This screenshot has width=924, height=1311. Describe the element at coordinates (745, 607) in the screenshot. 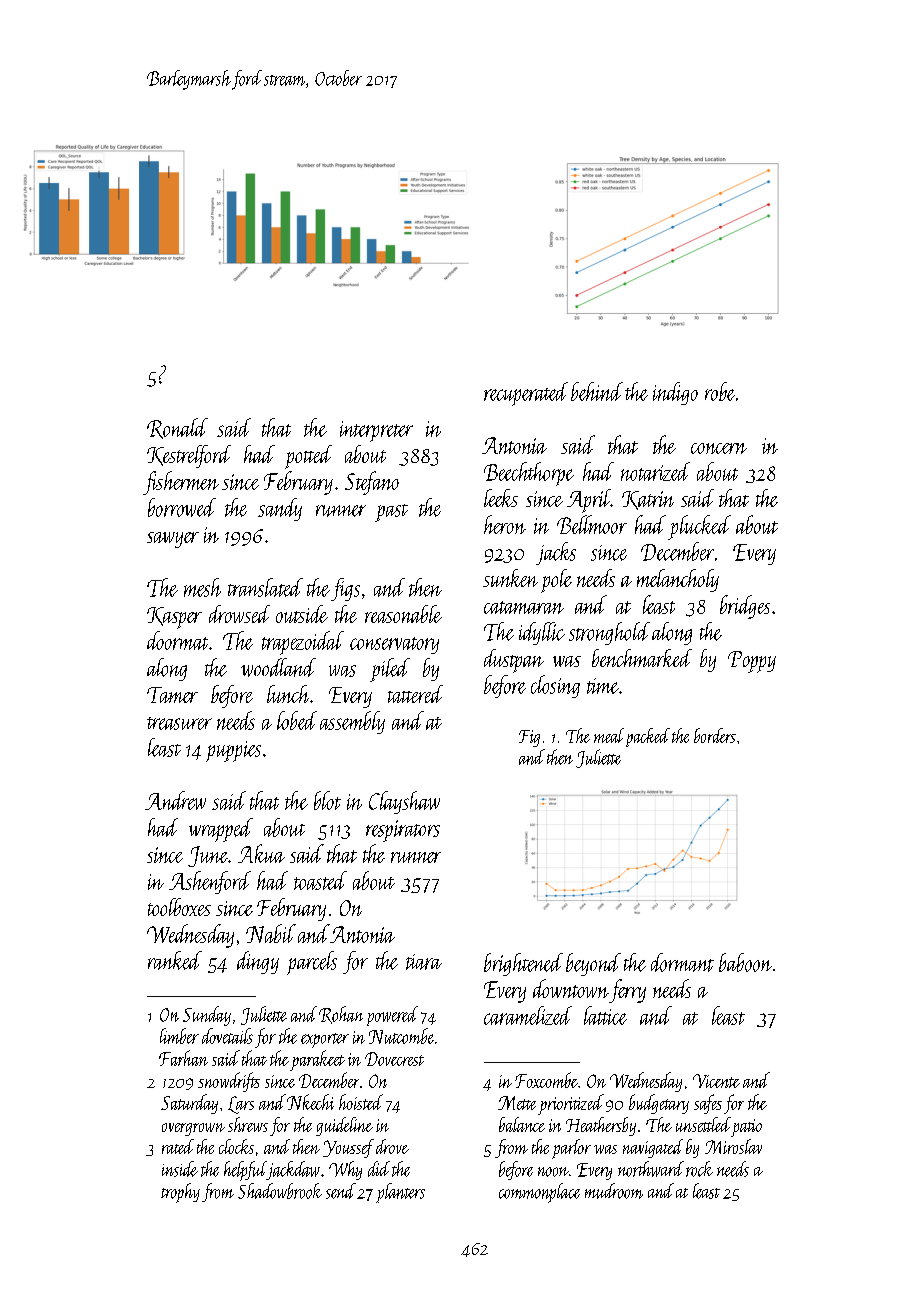

I see `bridges` at that location.
